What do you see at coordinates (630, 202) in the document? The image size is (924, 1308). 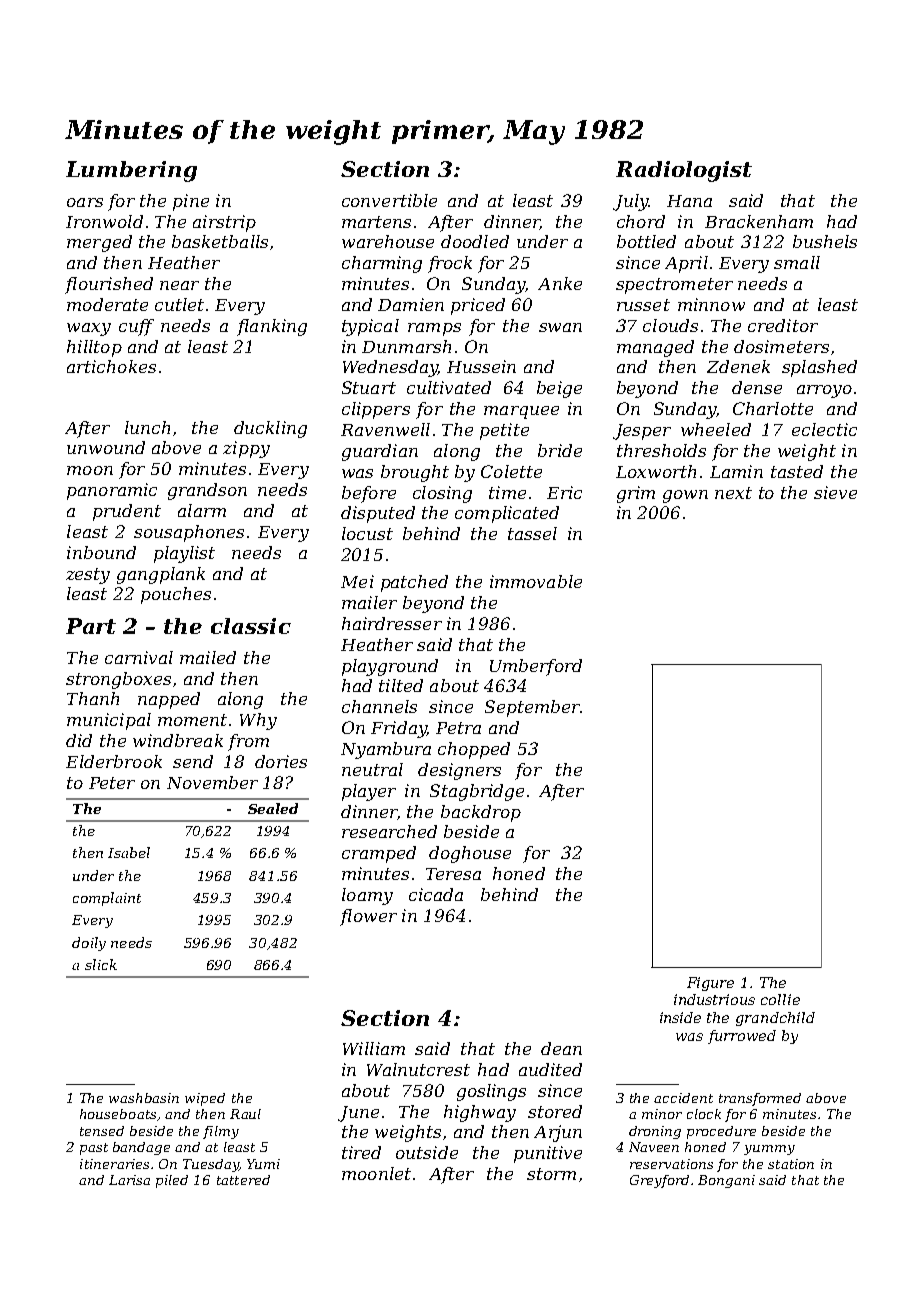 I see `July` at bounding box center [630, 202].
